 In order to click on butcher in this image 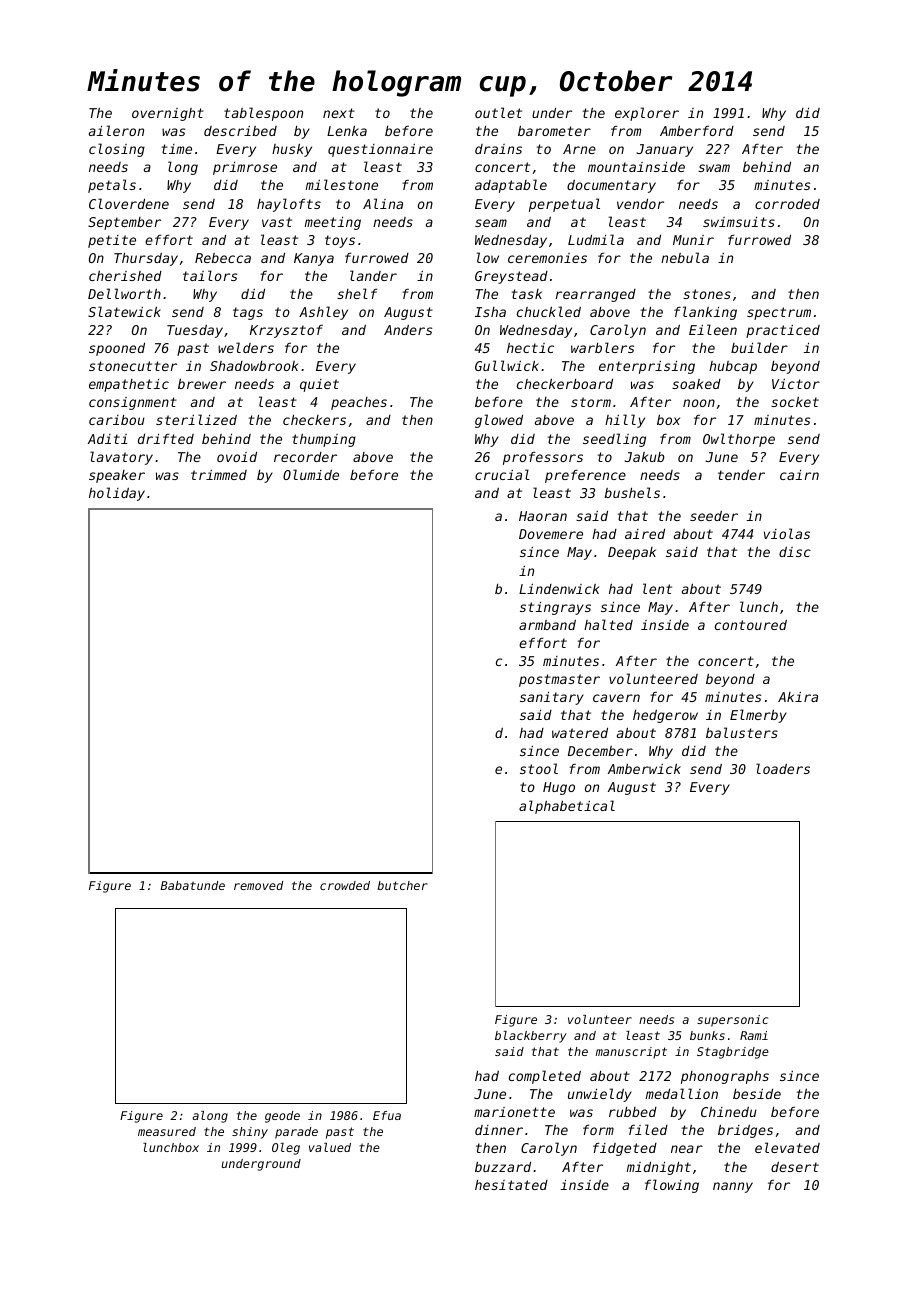, I will do `click(402, 885)`.
